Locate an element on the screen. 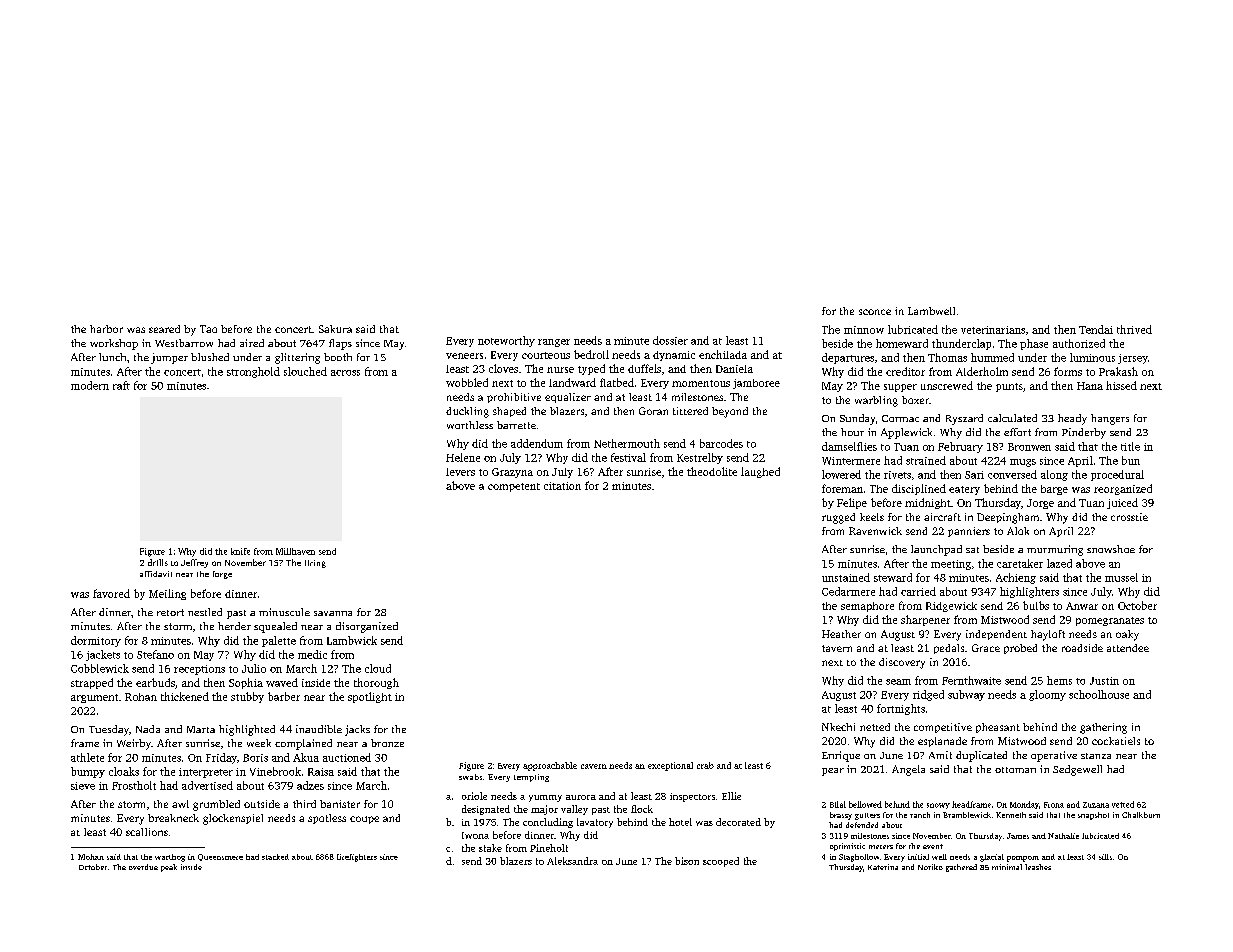  complained is located at coordinates (303, 744).
